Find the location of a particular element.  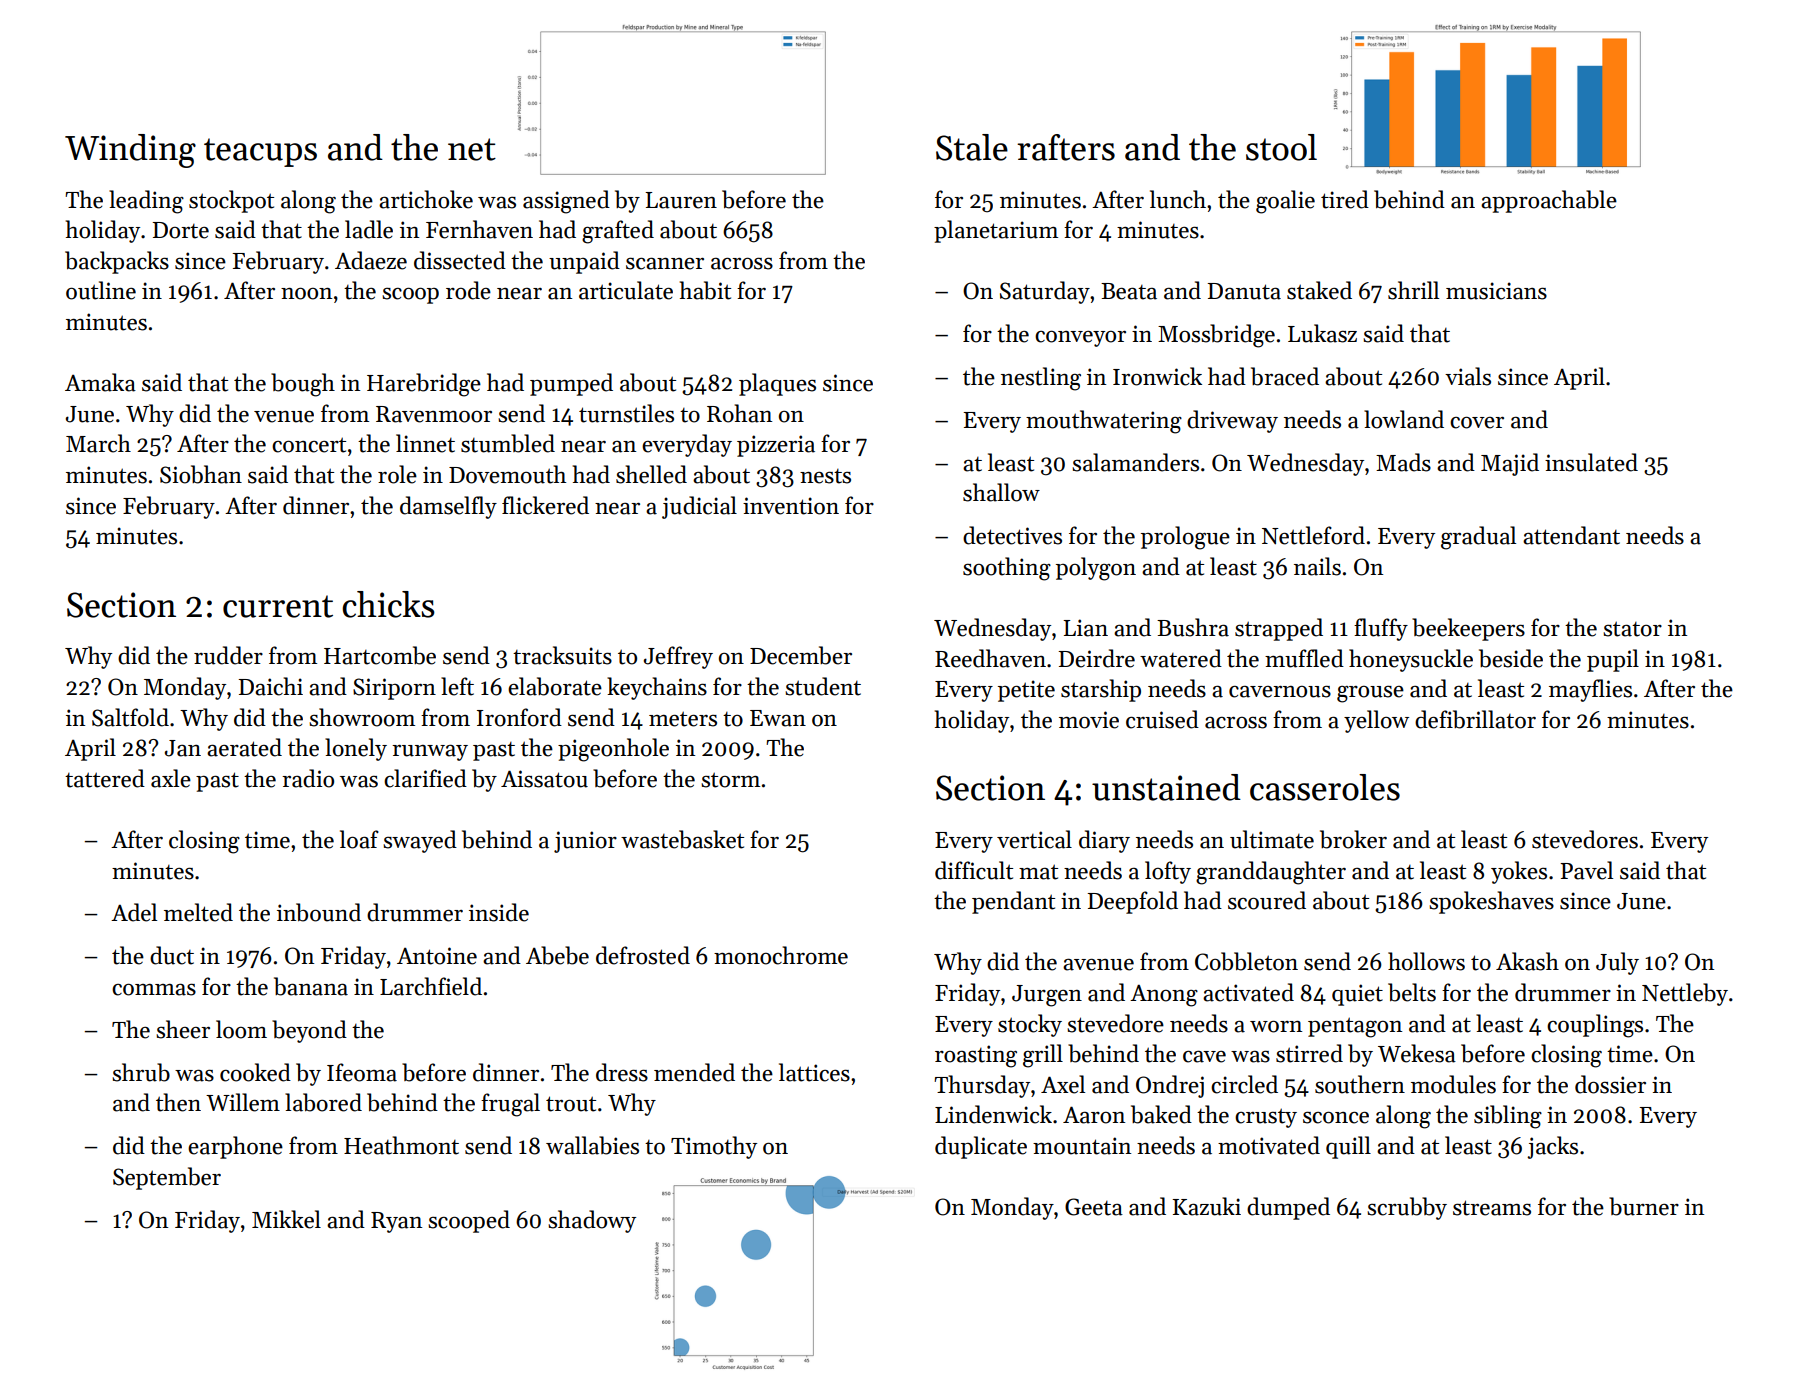

nails is located at coordinates (1317, 566).
